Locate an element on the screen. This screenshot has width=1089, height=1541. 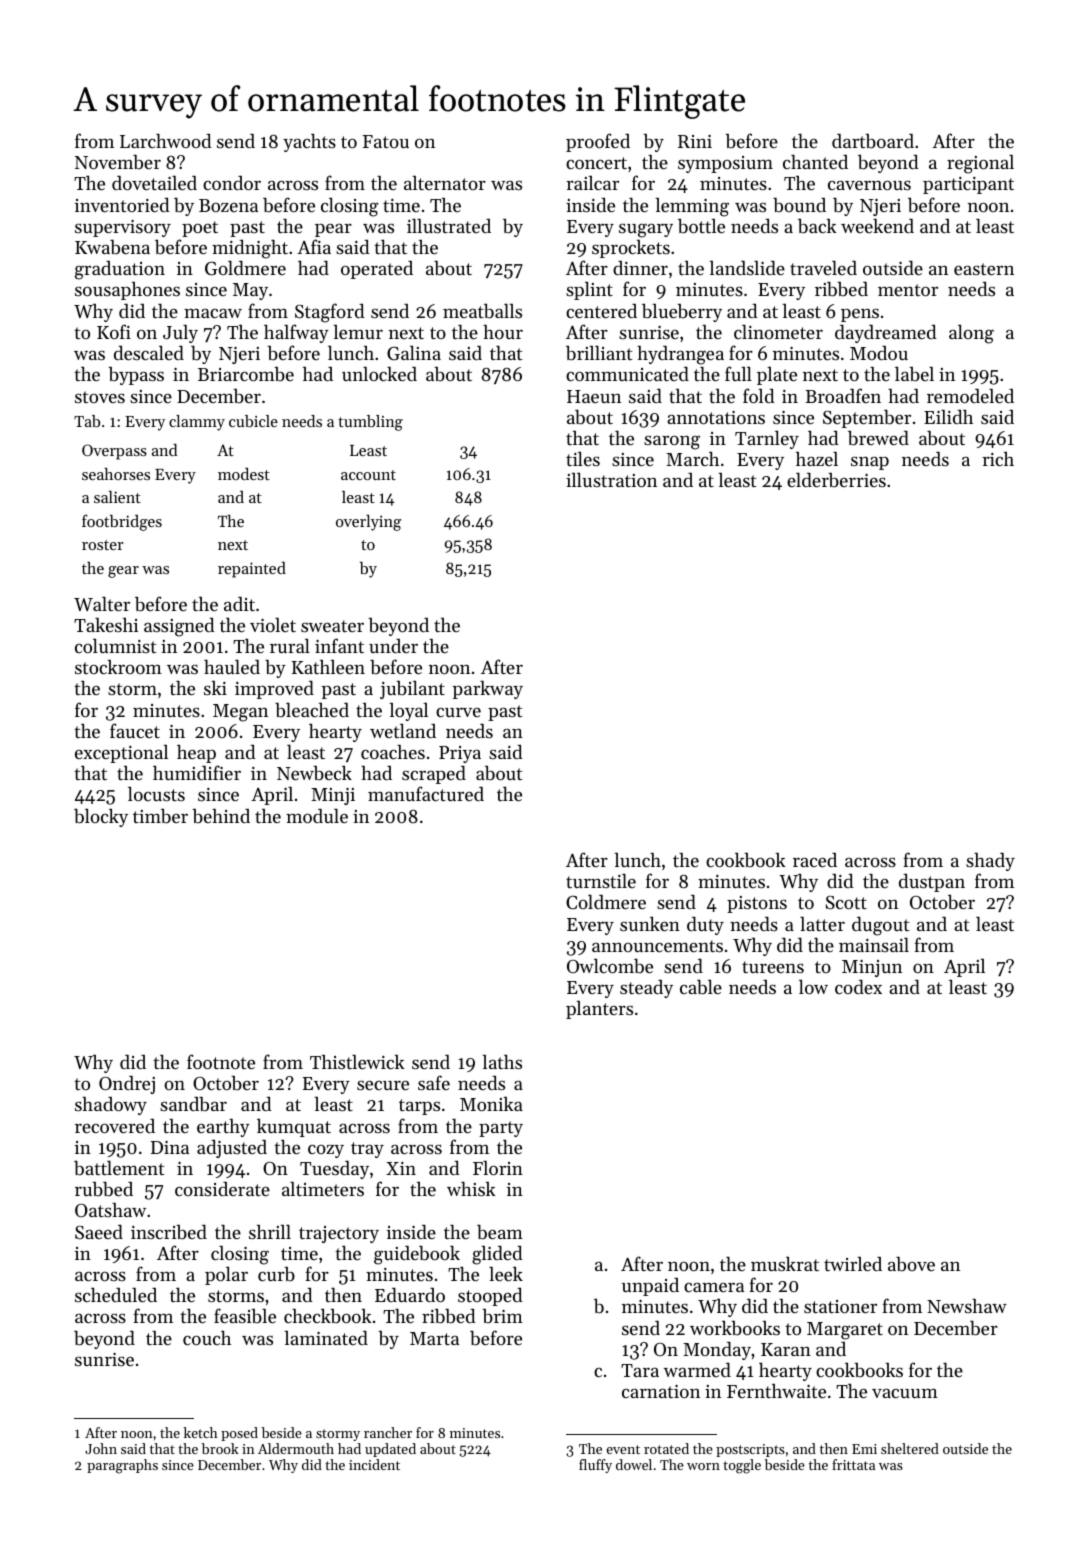
Larchwood is located at coordinates (166, 141).
